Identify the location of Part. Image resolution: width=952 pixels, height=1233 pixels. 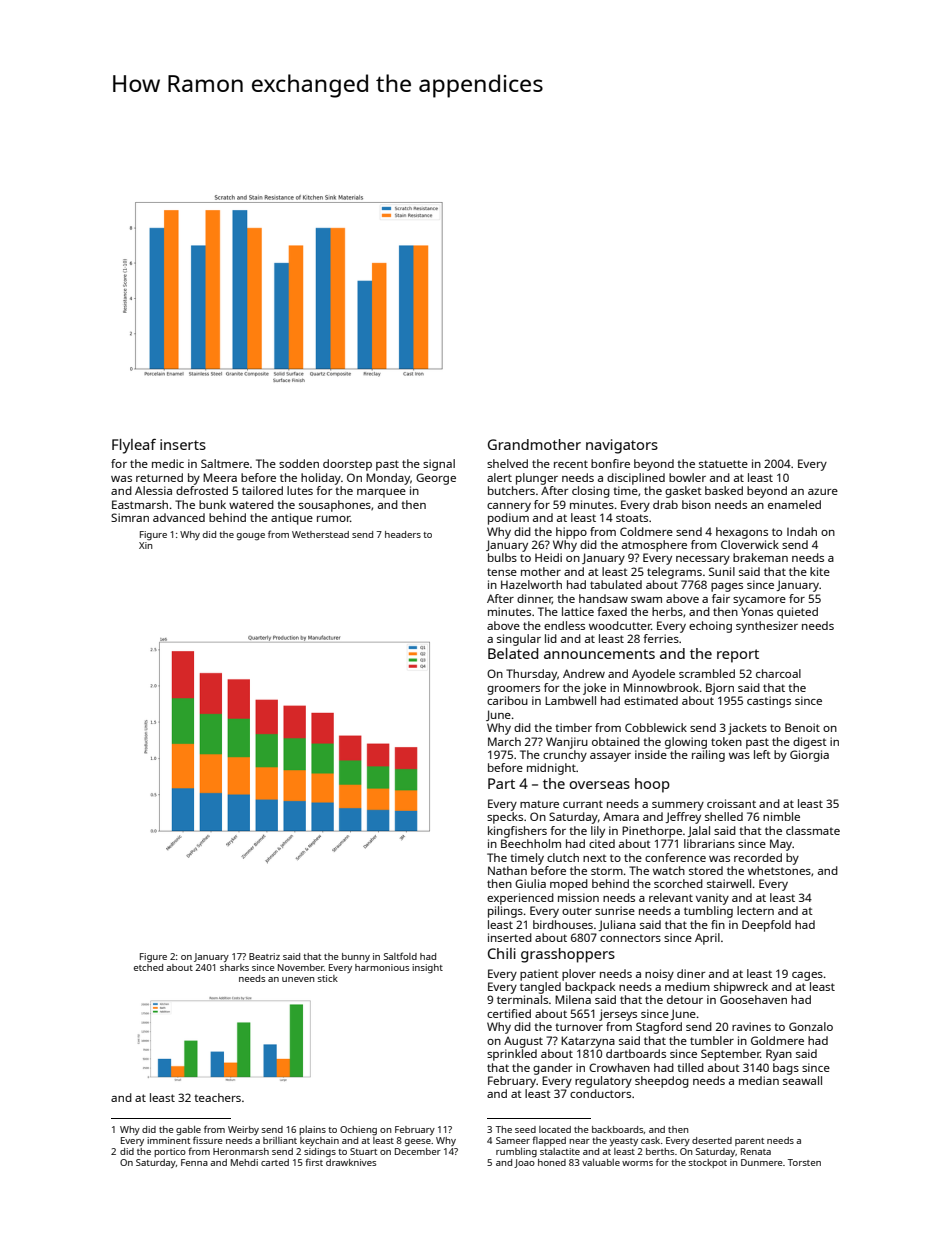
(501, 783).
